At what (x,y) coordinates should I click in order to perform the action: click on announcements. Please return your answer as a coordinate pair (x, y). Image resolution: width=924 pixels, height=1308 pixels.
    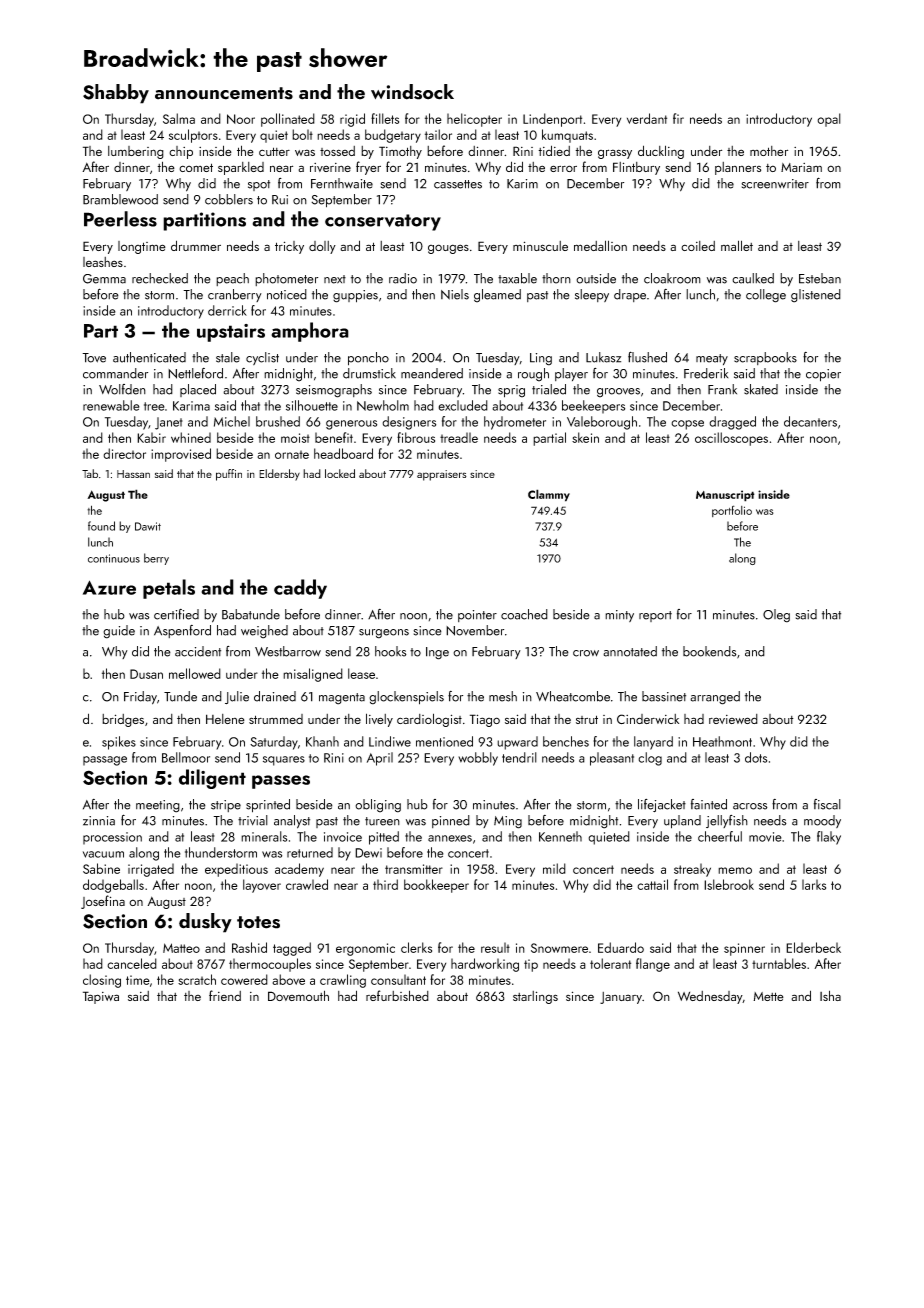
    Looking at the image, I should click on (224, 93).
